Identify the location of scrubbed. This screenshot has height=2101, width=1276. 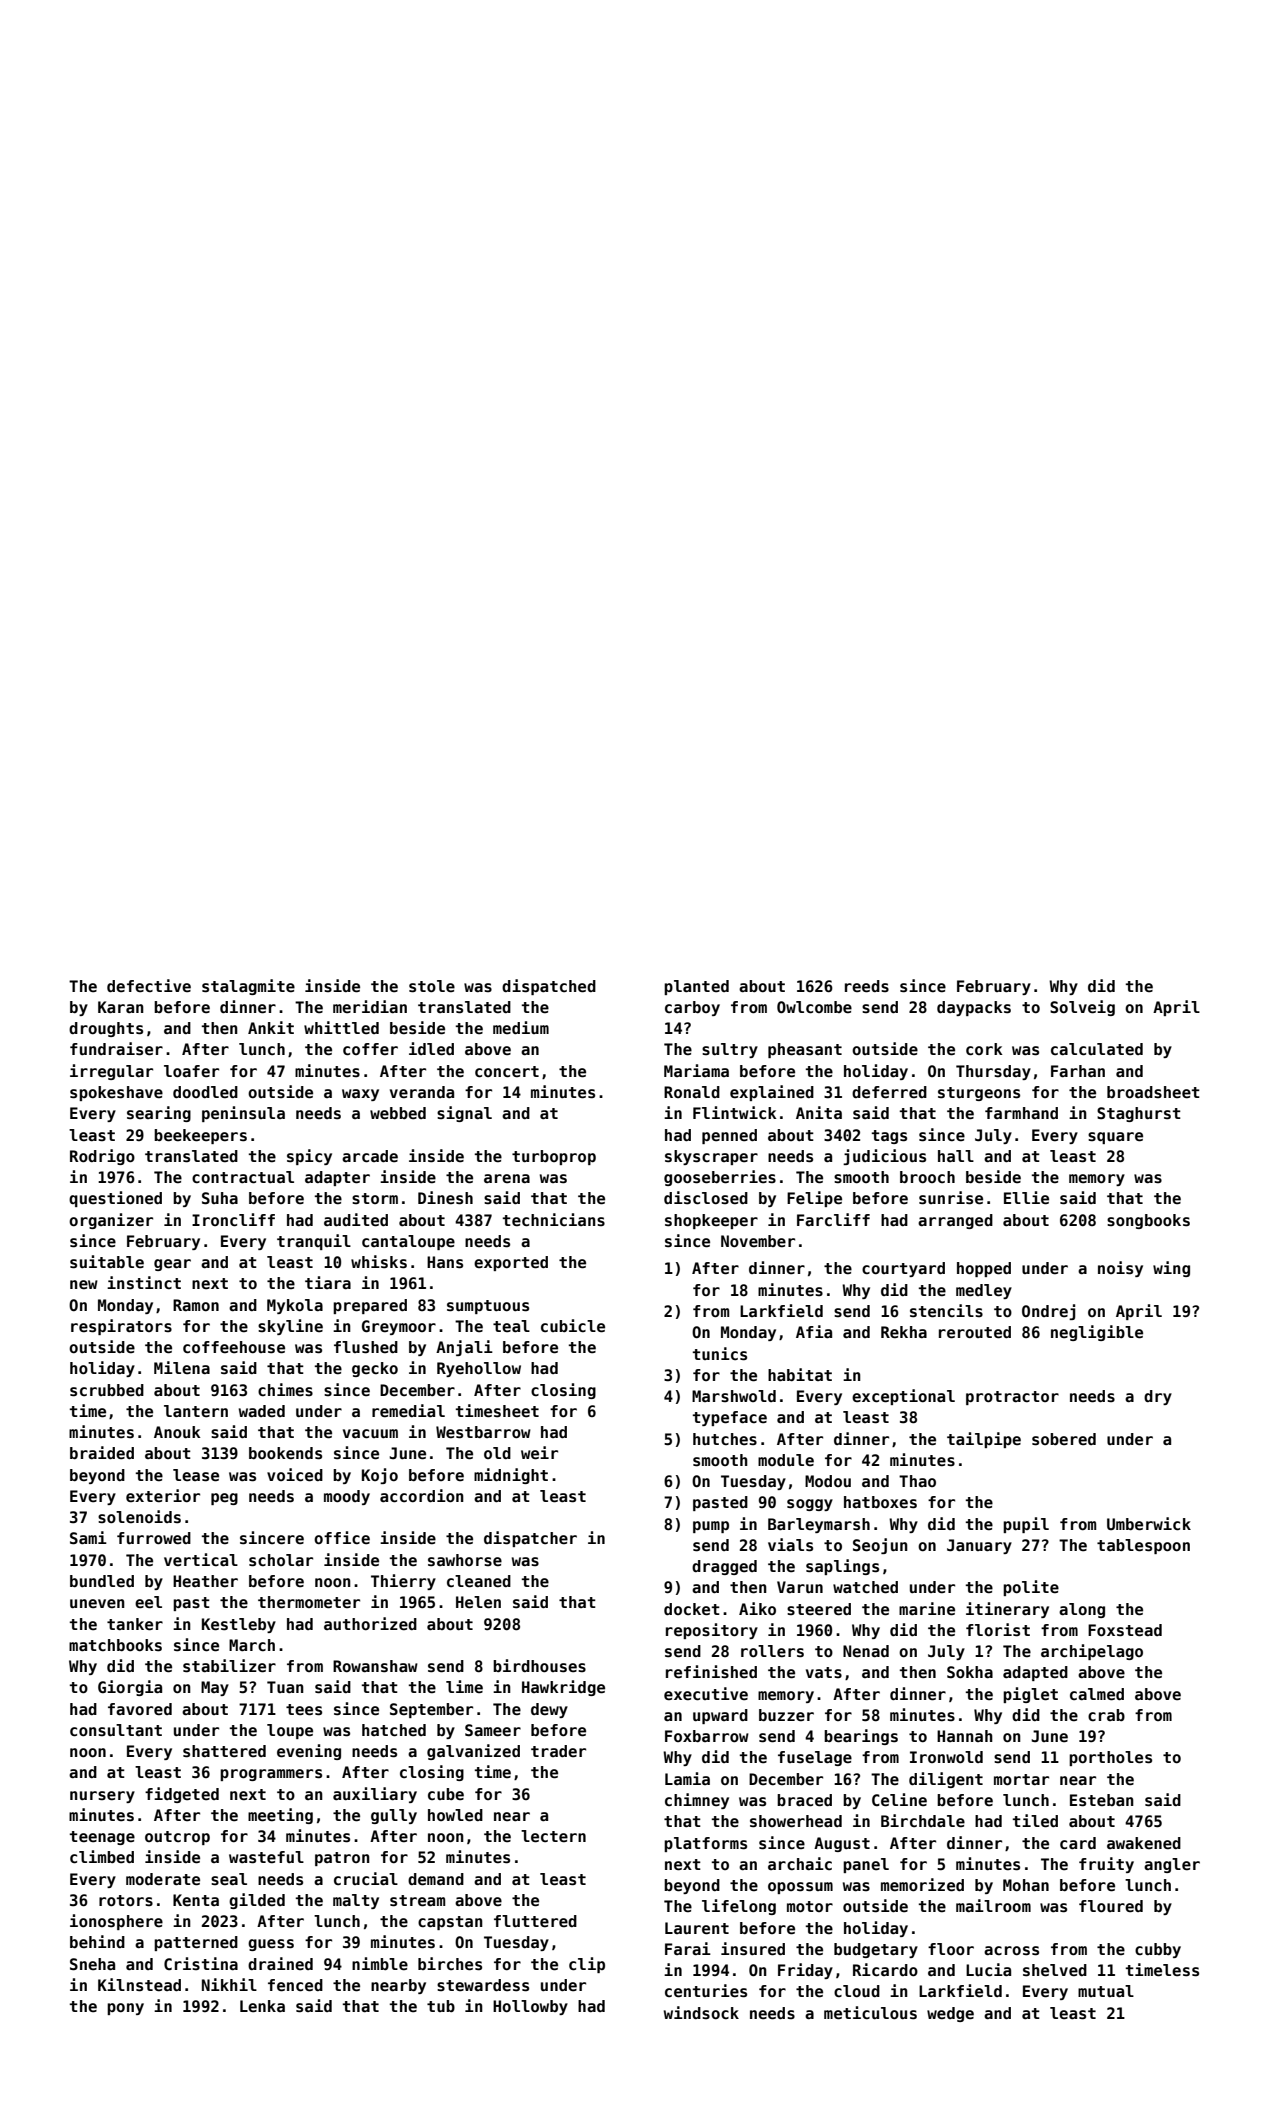
(107, 1390).
